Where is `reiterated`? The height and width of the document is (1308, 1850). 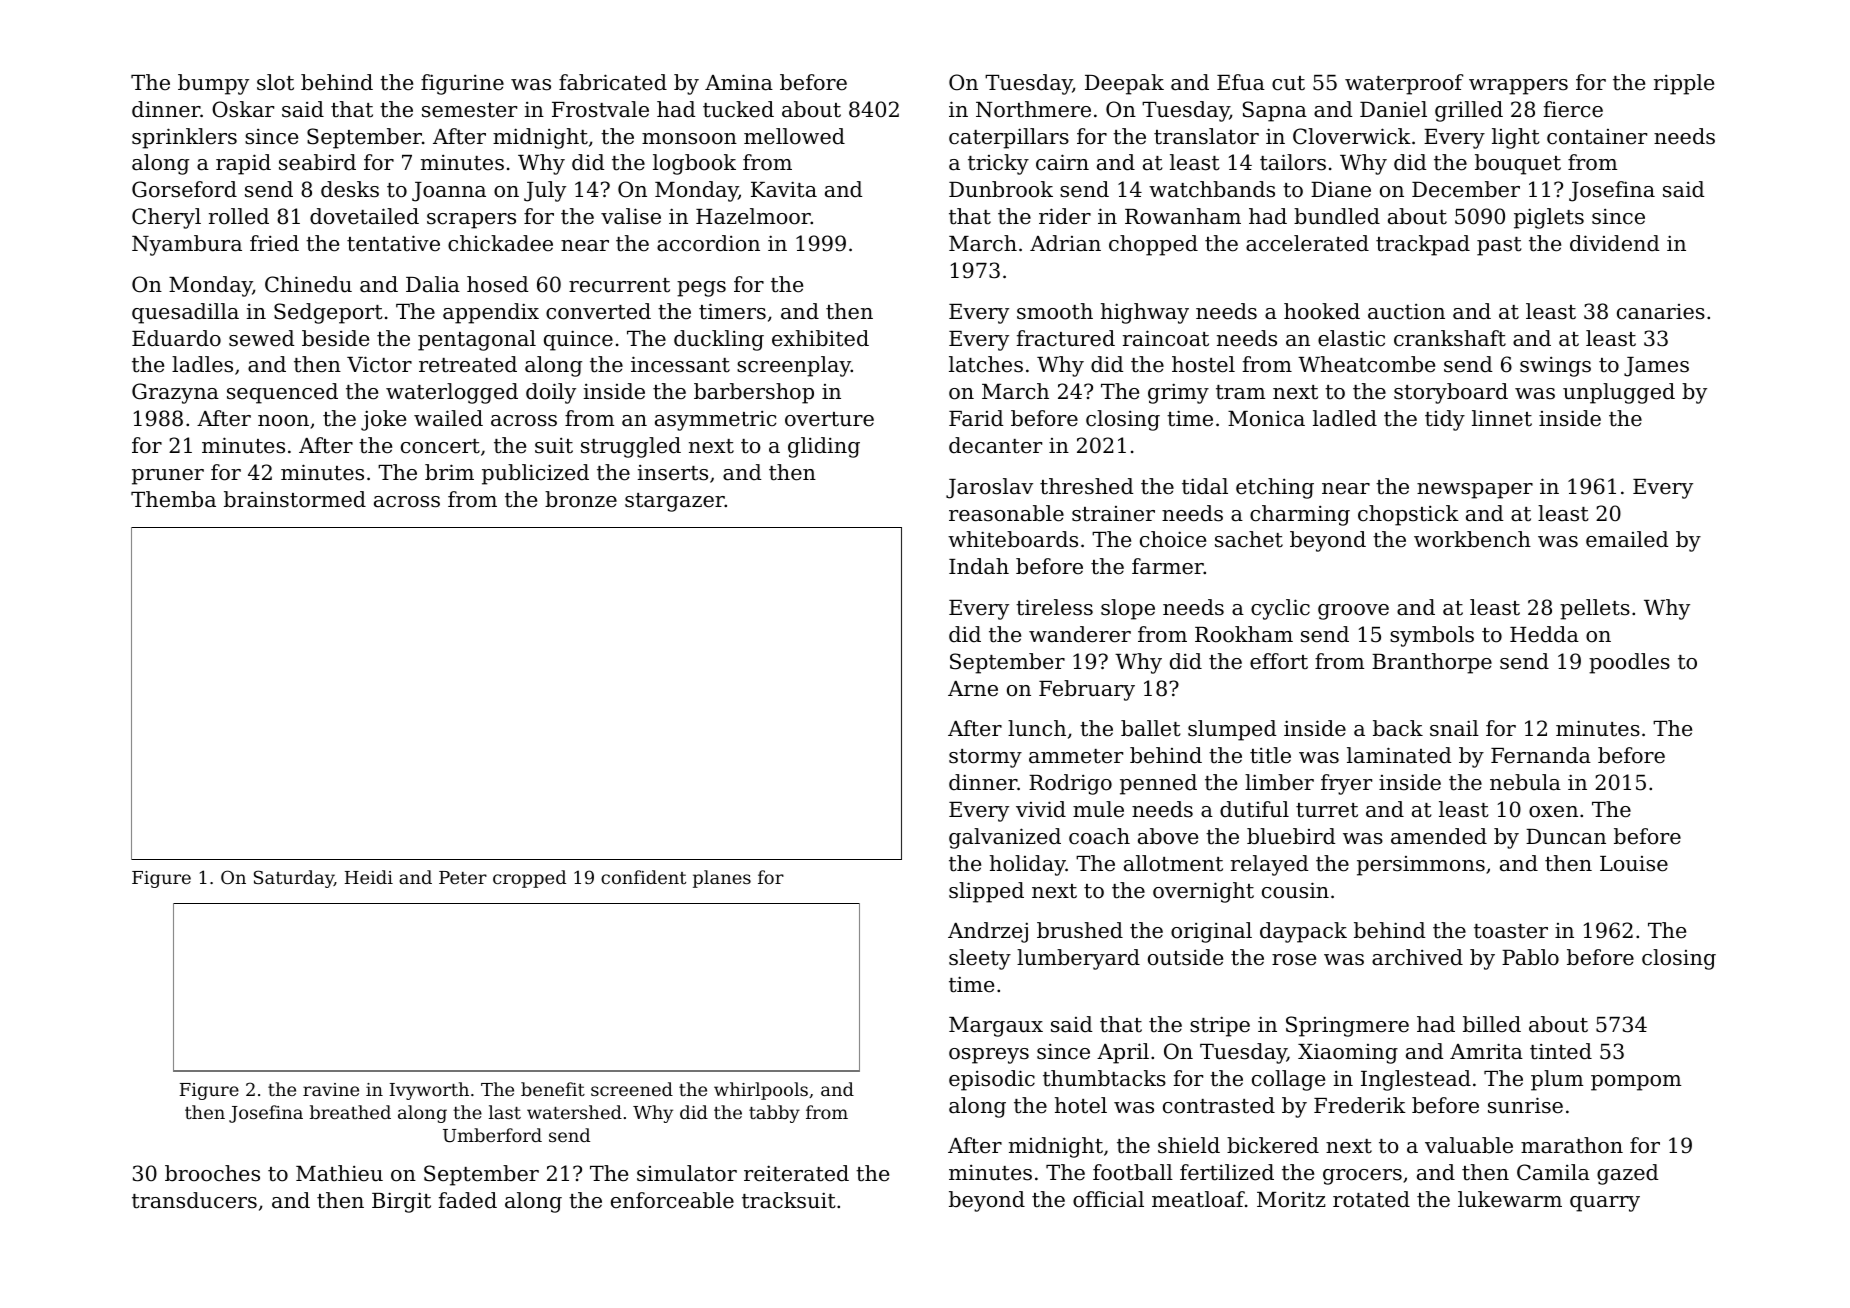 reiterated is located at coordinates (796, 1173).
